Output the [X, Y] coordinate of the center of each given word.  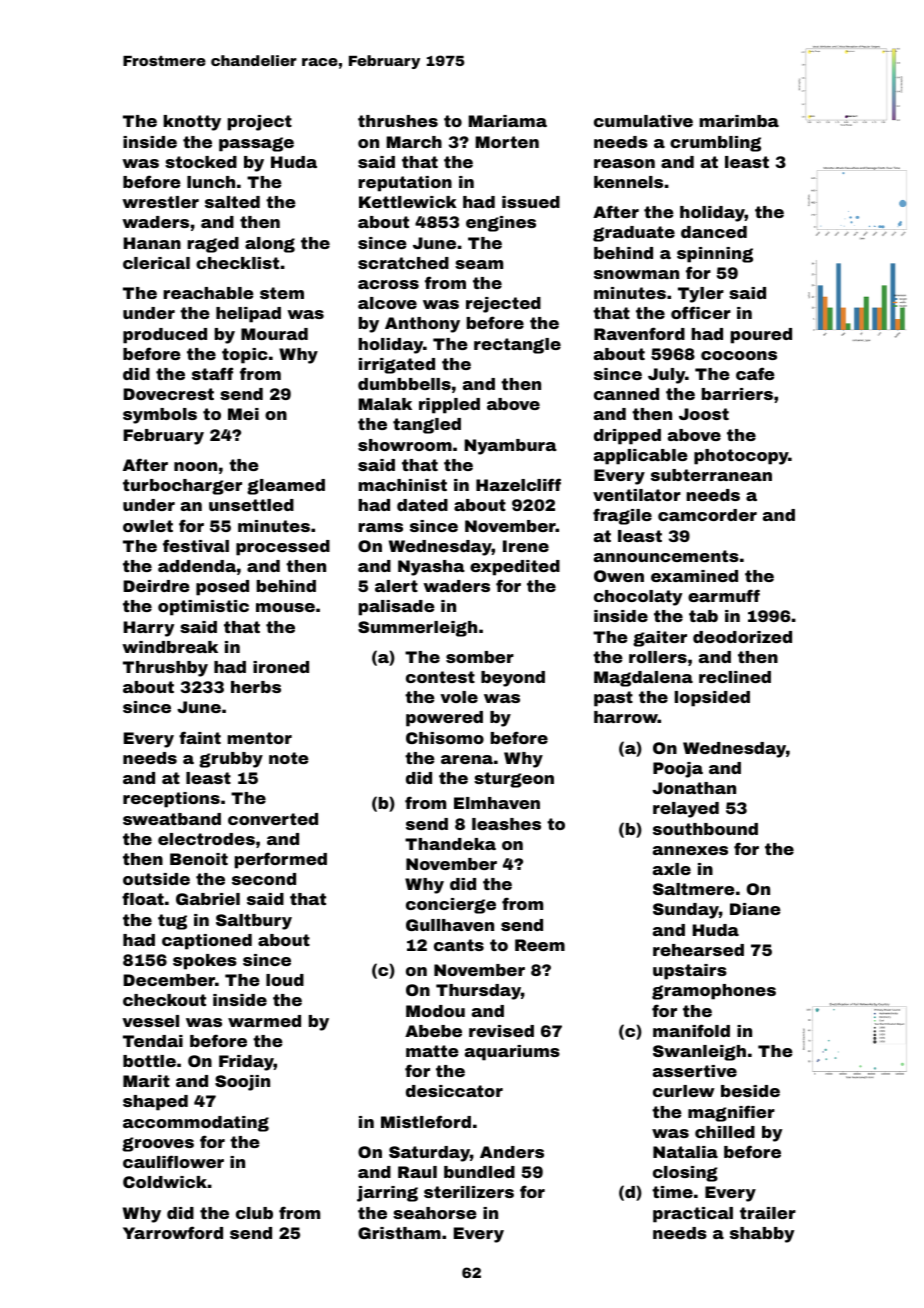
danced [714, 232]
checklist [237, 263]
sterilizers [469, 1192]
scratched [403, 263]
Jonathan [694, 788]
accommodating [196, 1124]
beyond [513, 679]
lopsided [712, 699]
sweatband [172, 819]
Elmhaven [497, 803]
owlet [148, 526]
